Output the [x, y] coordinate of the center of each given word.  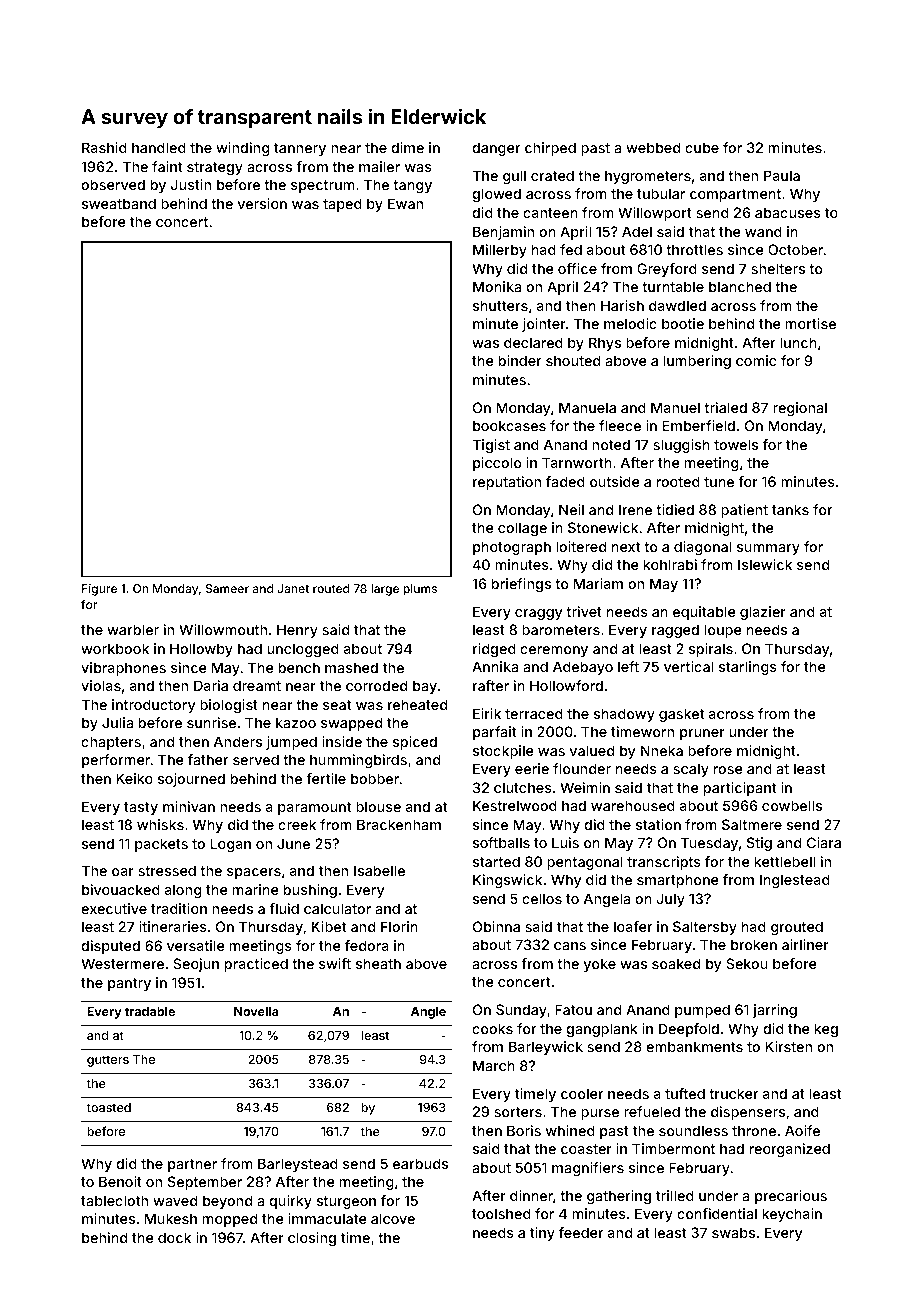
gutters [108, 1061]
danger [496, 149]
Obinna [496, 926]
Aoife [802, 1130]
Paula [782, 175]
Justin [191, 184]
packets [161, 845]
